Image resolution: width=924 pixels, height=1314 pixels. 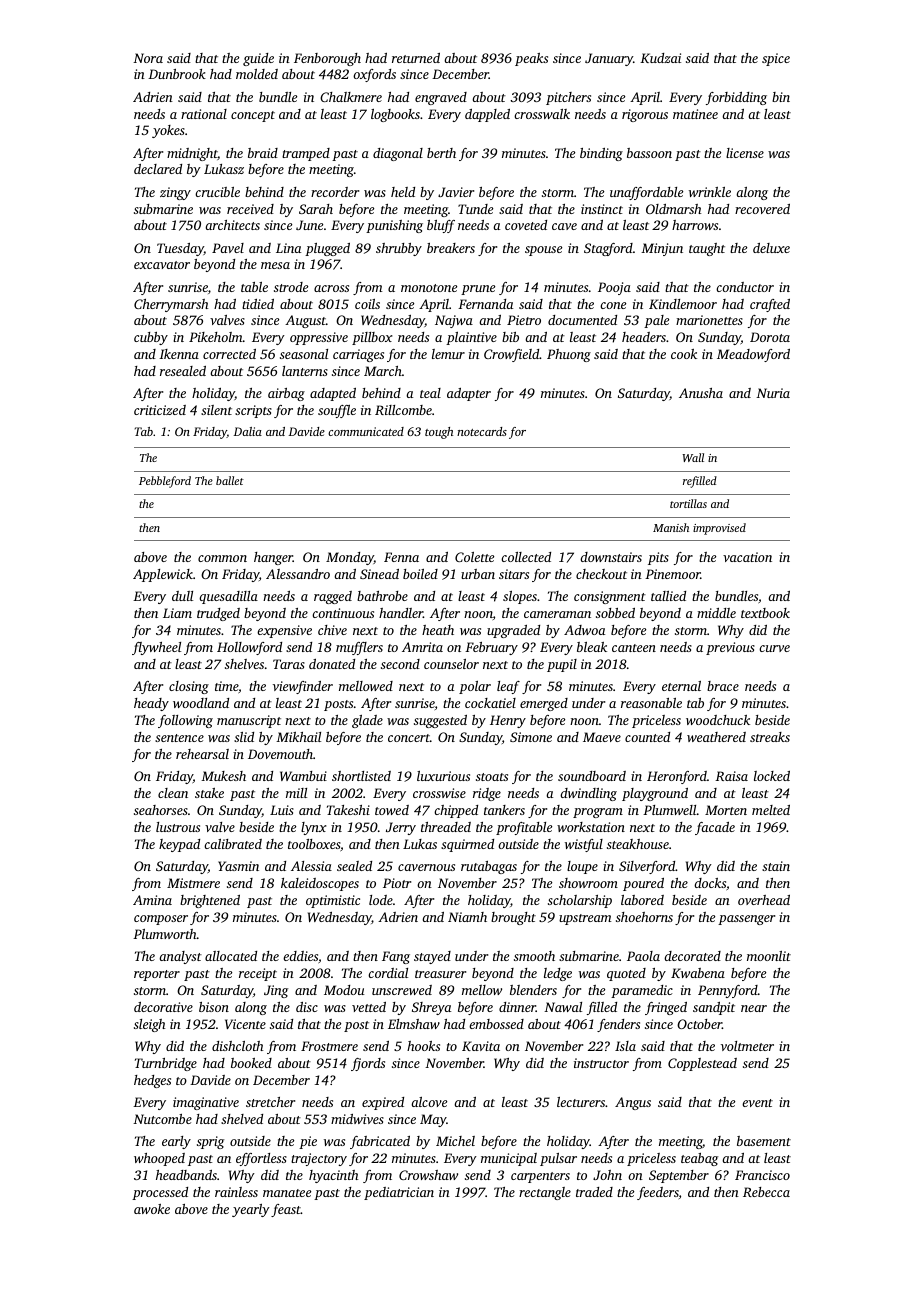 What do you see at coordinates (545, 1193) in the document?
I see `rectangle` at bounding box center [545, 1193].
